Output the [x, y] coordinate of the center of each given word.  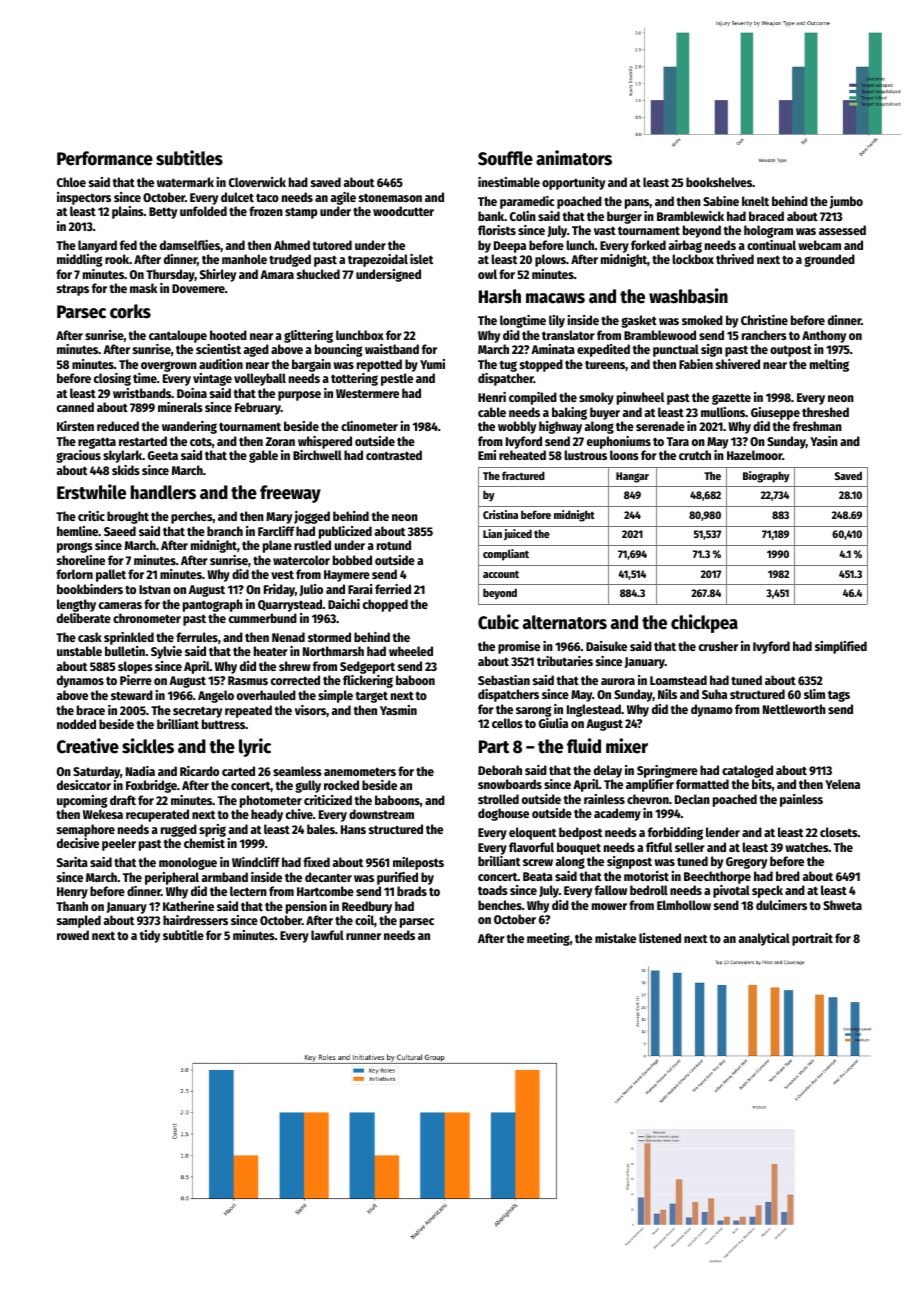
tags [839, 696]
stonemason [390, 197]
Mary [279, 518]
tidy [150, 936]
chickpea [704, 623]
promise [519, 647]
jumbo [846, 202]
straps [73, 290]
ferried [393, 589]
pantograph [213, 605]
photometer [271, 801]
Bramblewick [690, 216]
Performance [105, 158]
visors [310, 710]
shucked [318, 274]
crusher [718, 646]
